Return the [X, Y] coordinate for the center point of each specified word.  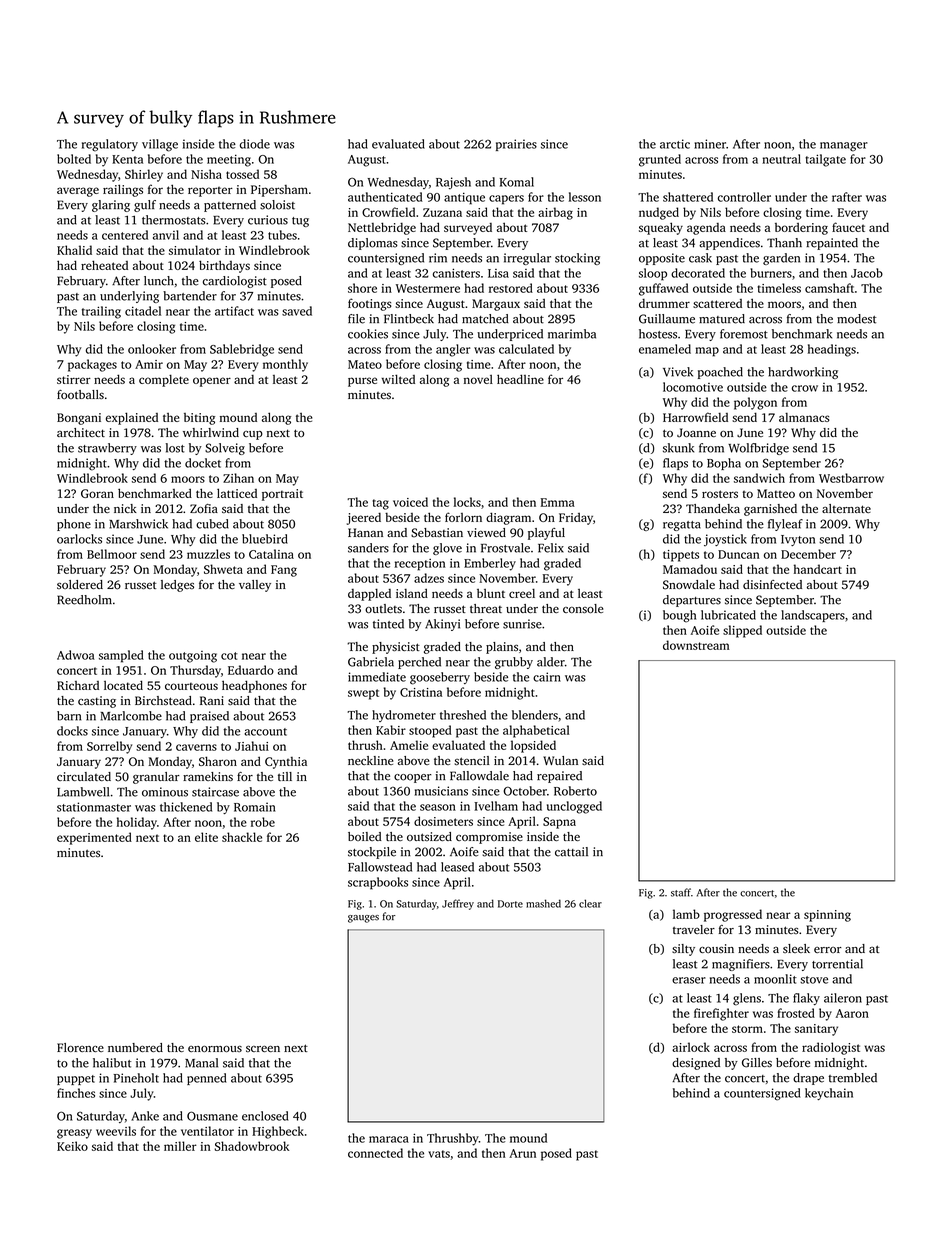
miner [710, 144]
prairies [516, 145]
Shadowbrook [252, 1146]
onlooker [152, 349]
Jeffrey [458, 904]
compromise [489, 838]
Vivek [678, 372]
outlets [383, 608]
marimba [572, 334]
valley [255, 586]
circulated [84, 776]
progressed [733, 915]
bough [679, 616]
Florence [80, 1047]
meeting [229, 160]
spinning [827, 916]
